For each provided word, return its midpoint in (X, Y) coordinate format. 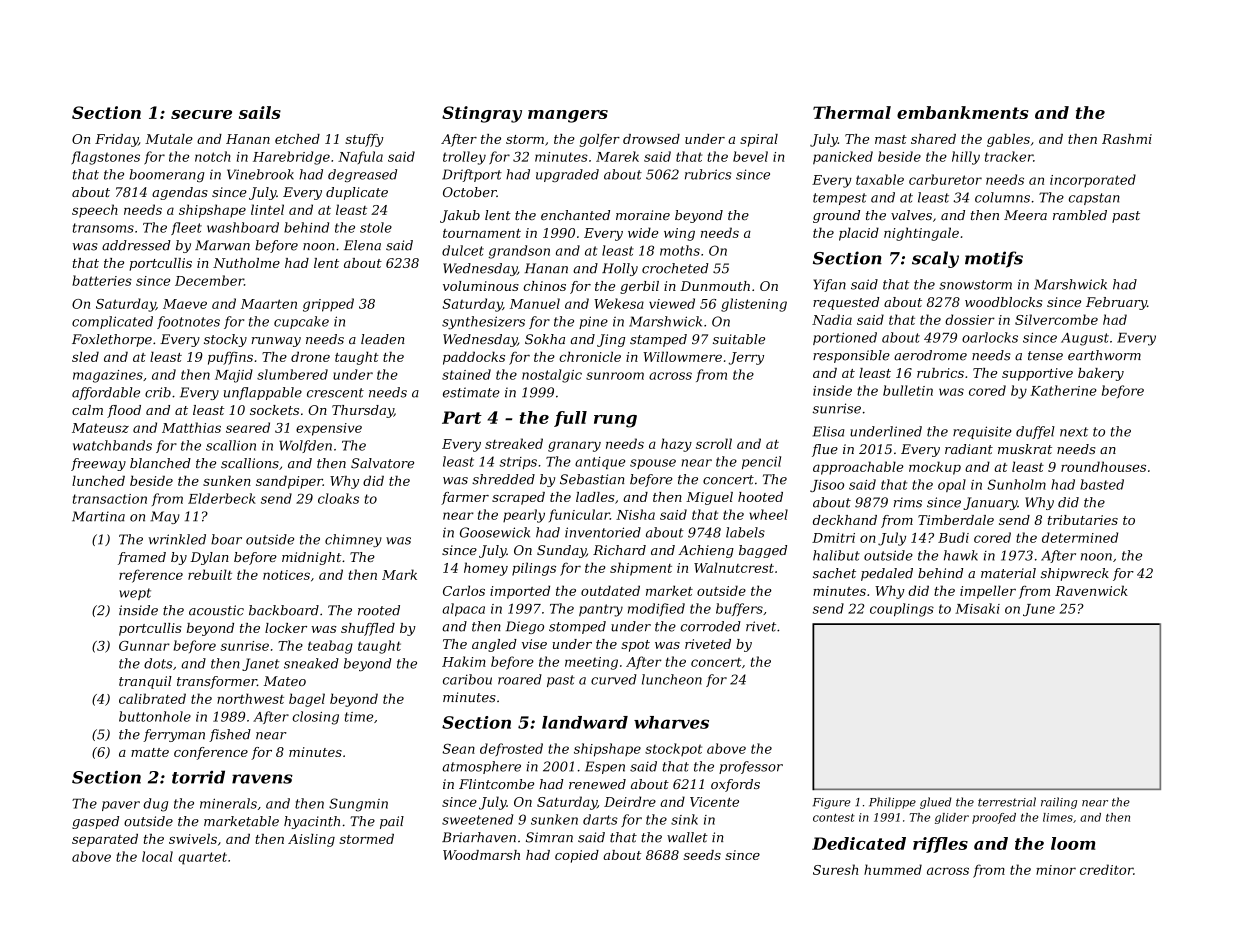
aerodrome (930, 355)
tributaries (1083, 520)
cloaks (338, 498)
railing (1059, 803)
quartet (202, 858)
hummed (893, 869)
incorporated (1093, 181)
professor (751, 767)
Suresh (835, 869)
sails (260, 112)
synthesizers (483, 323)
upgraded (567, 175)
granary (574, 446)
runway (276, 342)
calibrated (152, 698)
